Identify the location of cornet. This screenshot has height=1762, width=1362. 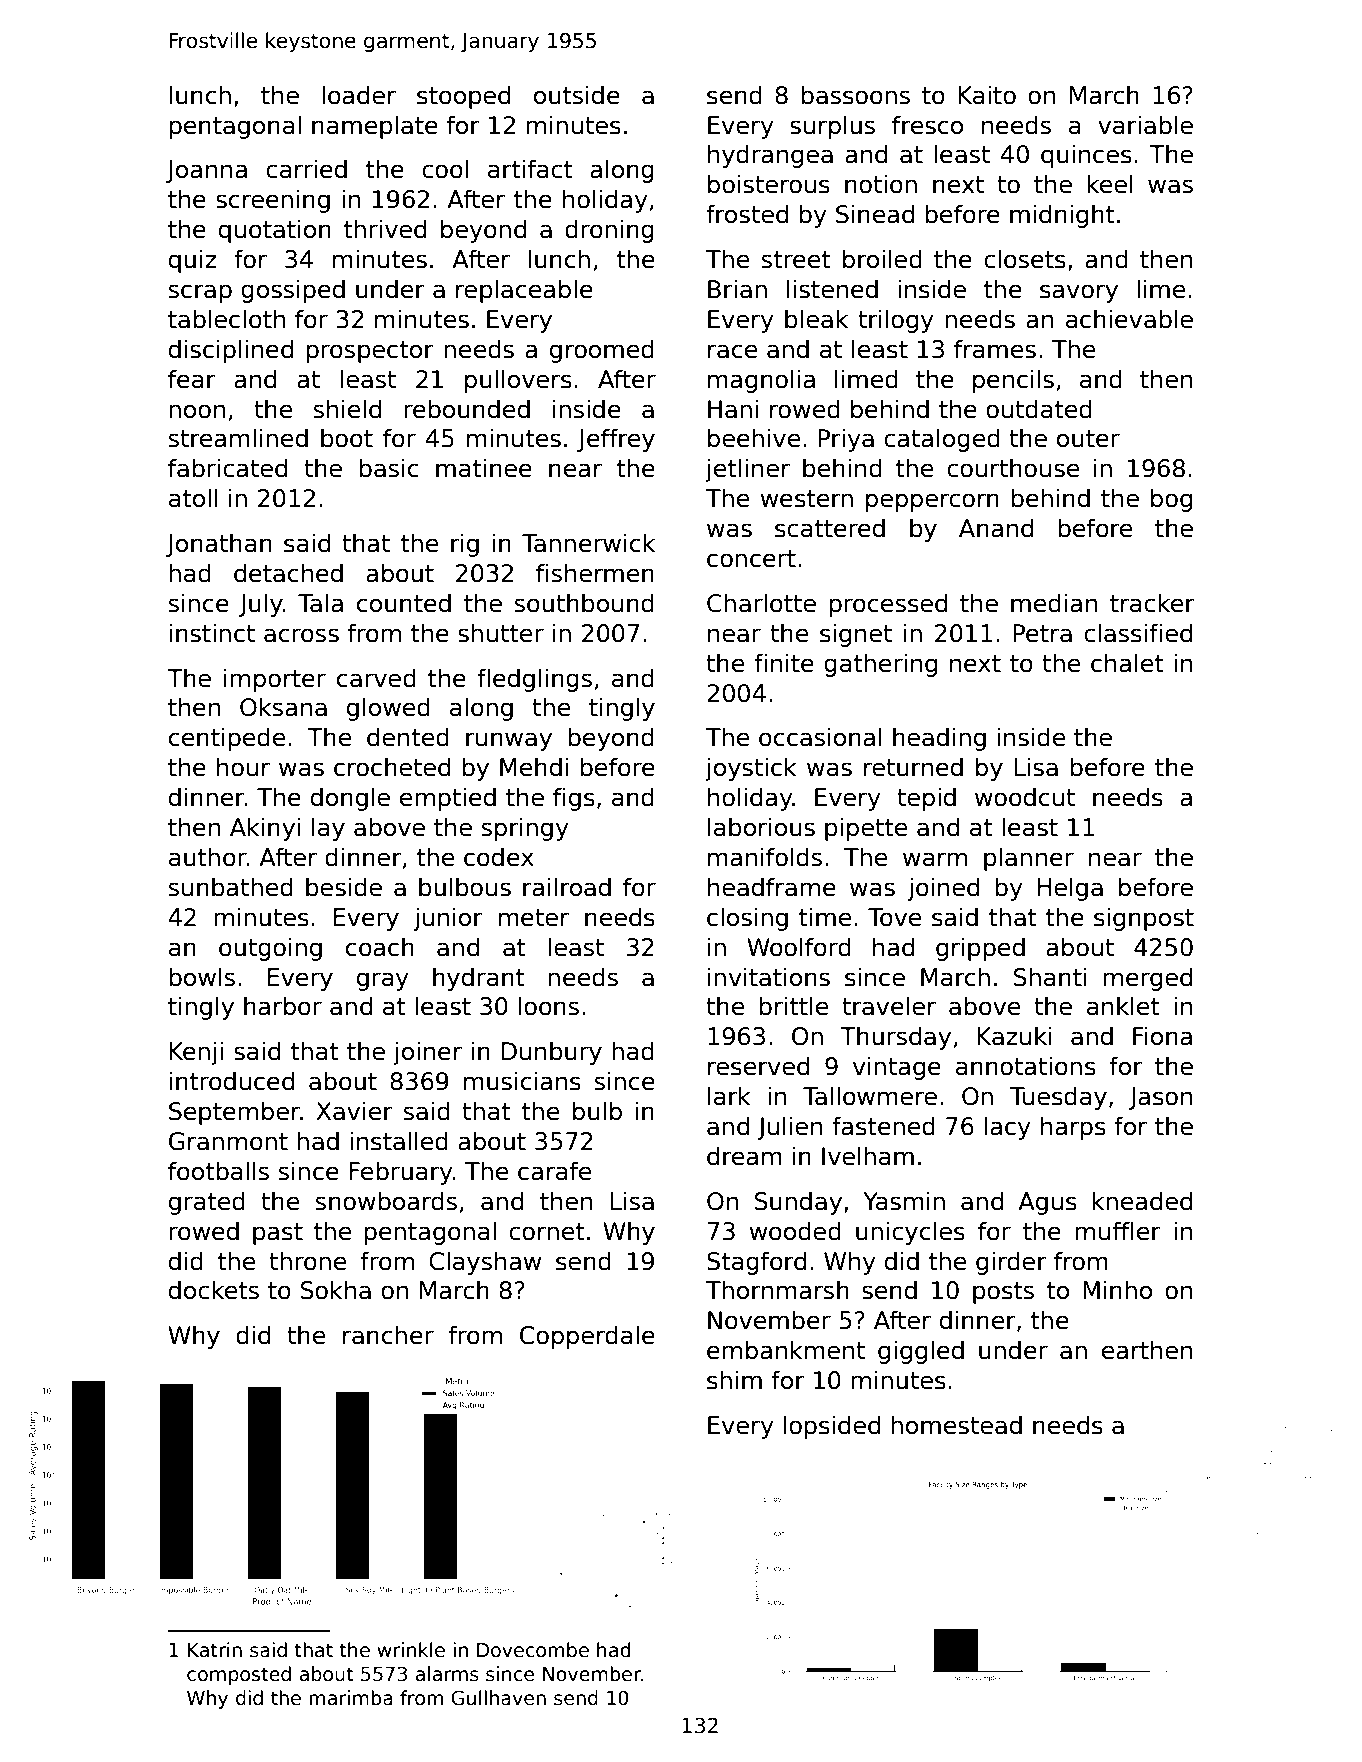
(546, 1232).
